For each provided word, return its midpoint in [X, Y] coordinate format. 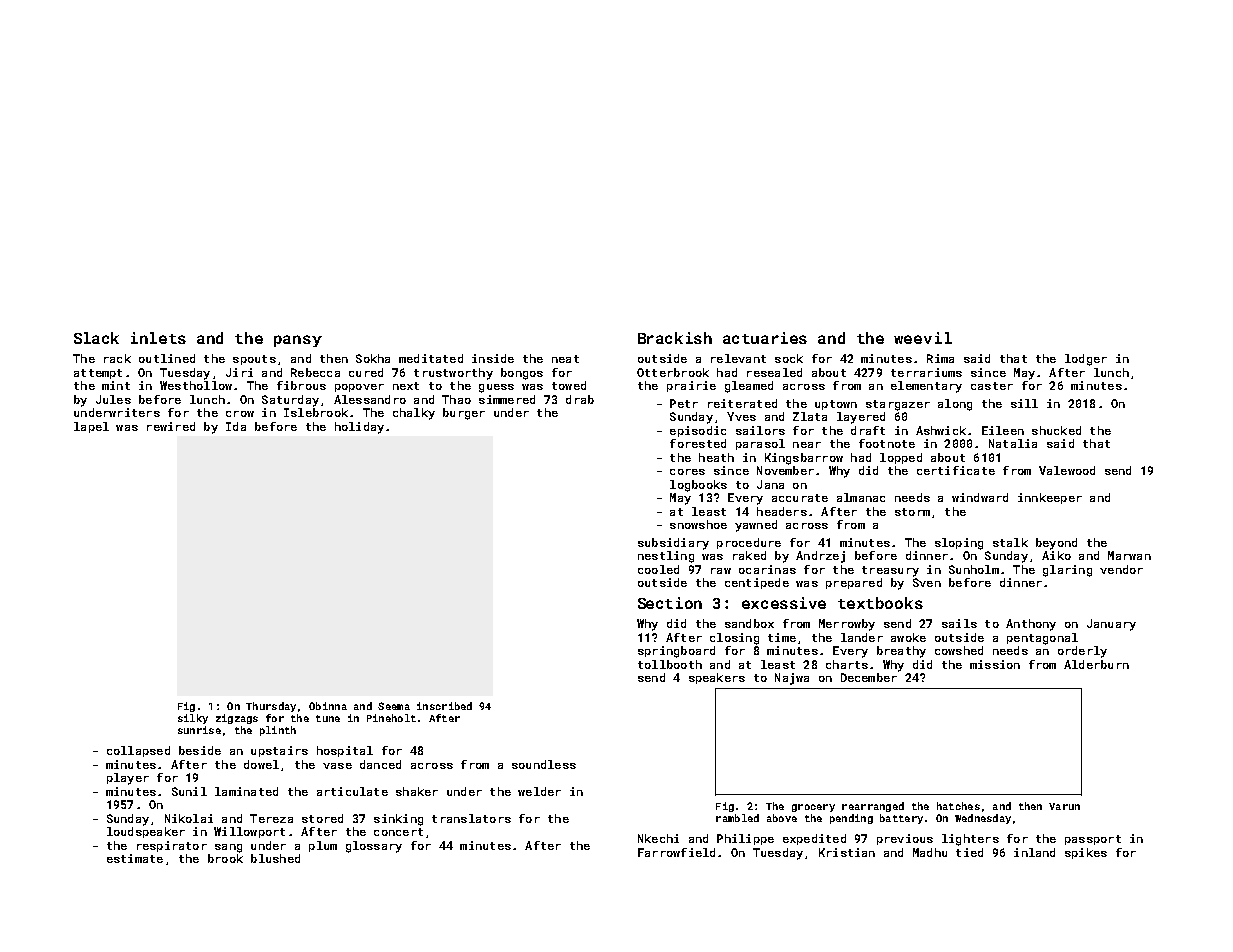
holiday [359, 428]
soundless [544, 764]
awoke [908, 637]
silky [193, 719]
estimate [135, 858]
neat [565, 359]
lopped [901, 458]
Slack [96, 338]
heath [716, 457]
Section [670, 603]
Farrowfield [676, 852]
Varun [1064, 806]
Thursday [271, 707]
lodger [1086, 360]
